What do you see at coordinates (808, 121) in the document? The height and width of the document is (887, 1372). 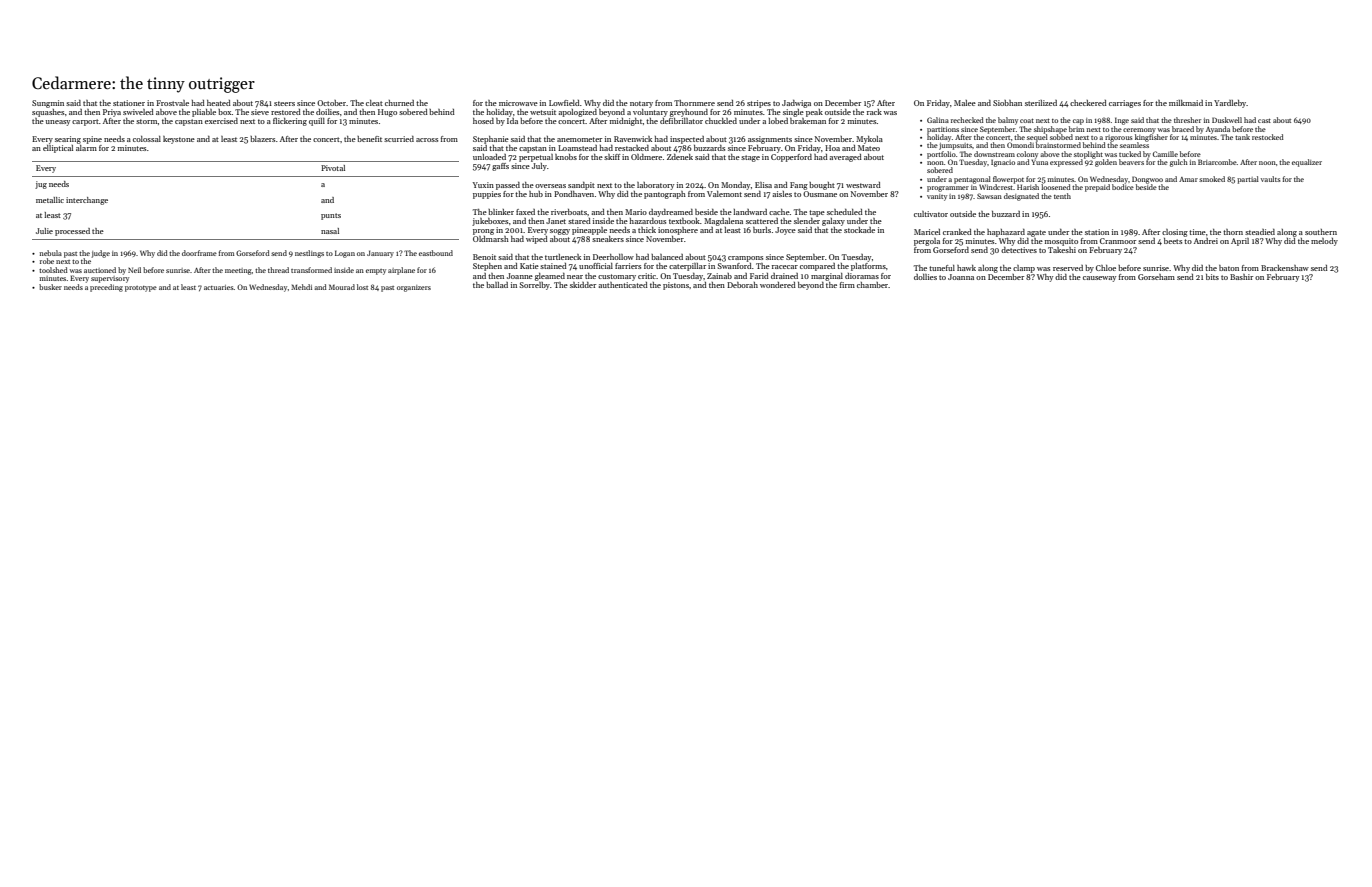 I see `brakeman` at bounding box center [808, 121].
